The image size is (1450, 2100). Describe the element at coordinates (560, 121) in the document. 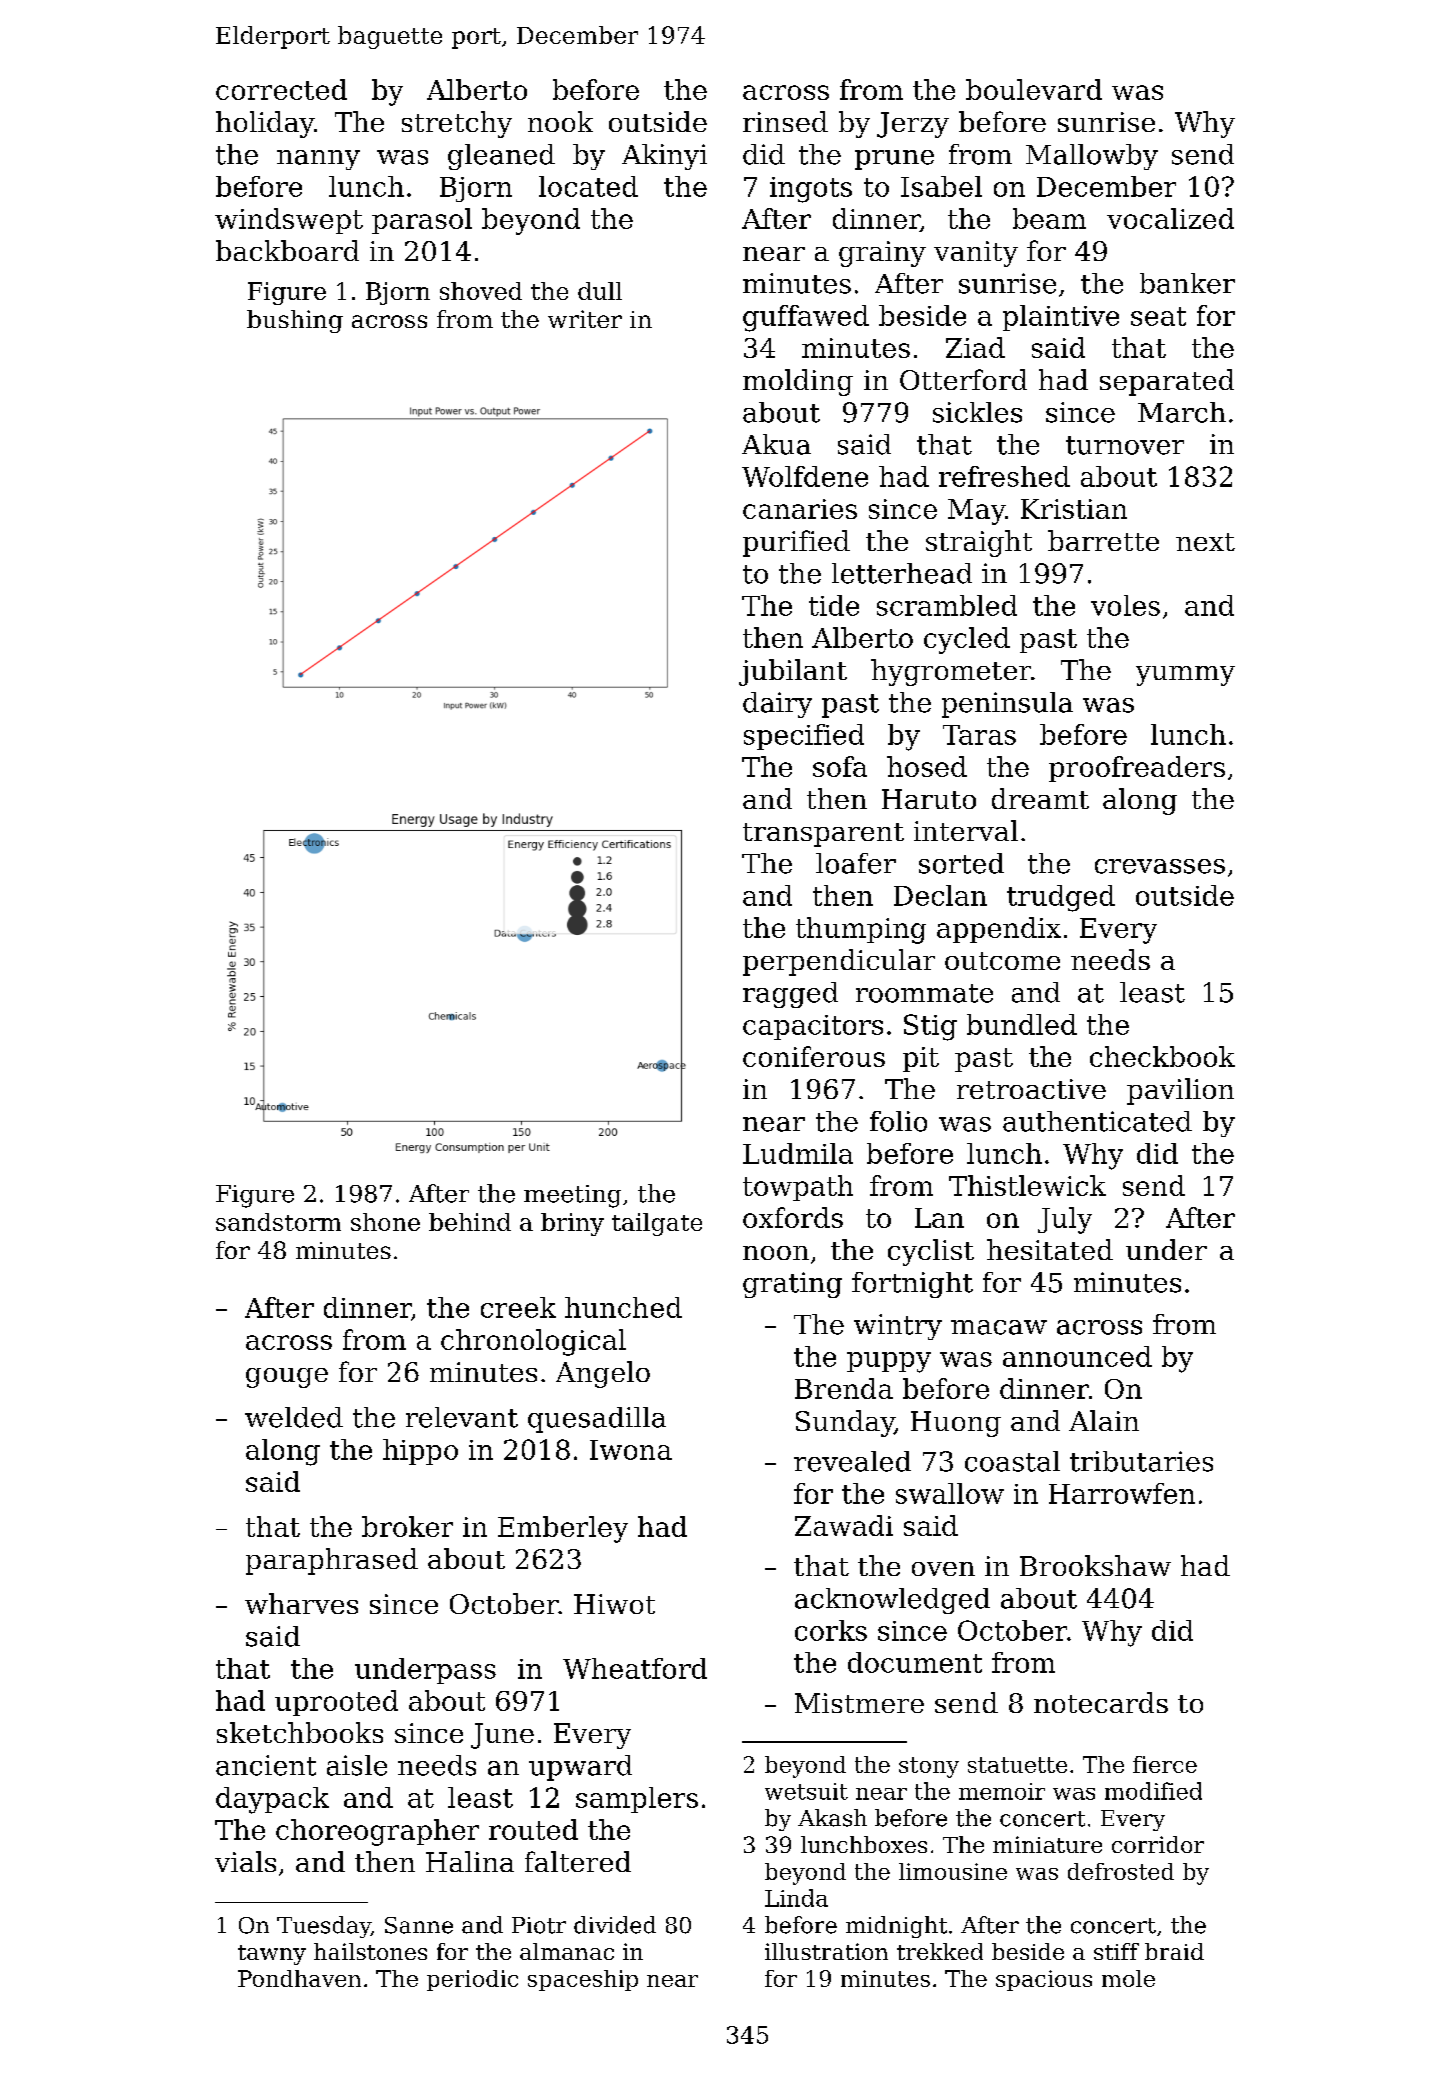

I see `nook` at that location.
